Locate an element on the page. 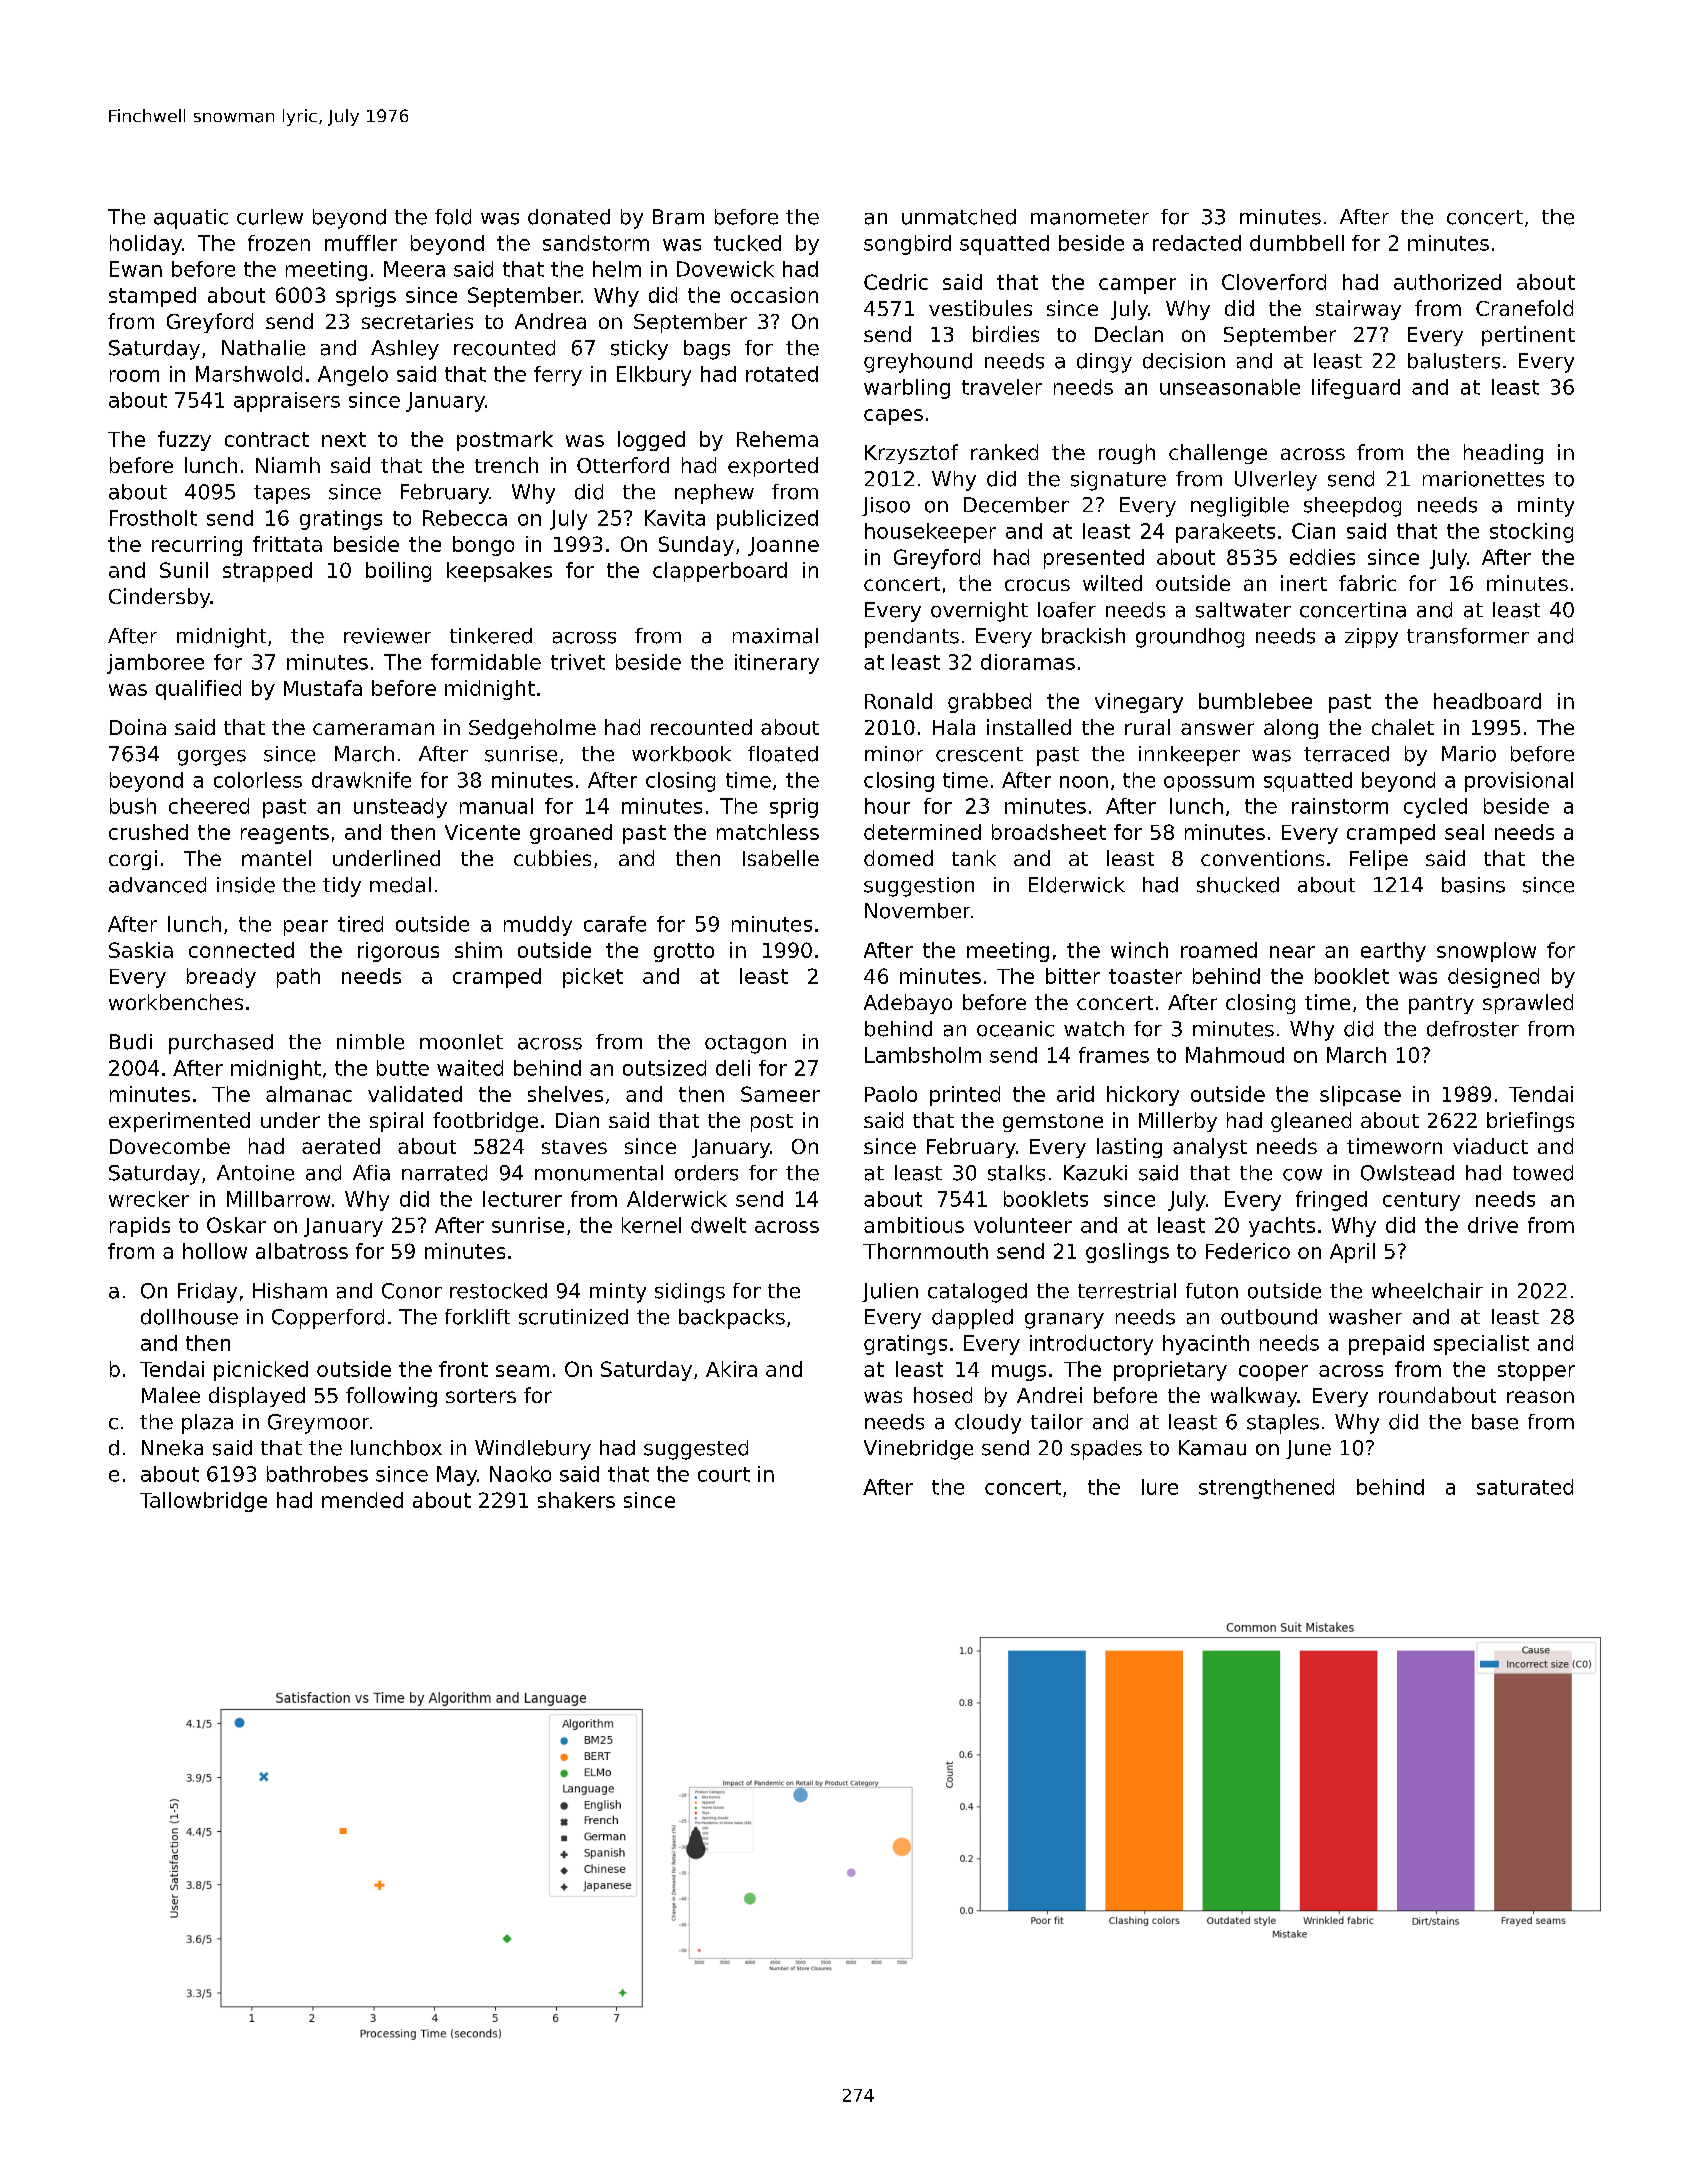 The height and width of the page is (2178, 1683). pendants is located at coordinates (912, 638).
